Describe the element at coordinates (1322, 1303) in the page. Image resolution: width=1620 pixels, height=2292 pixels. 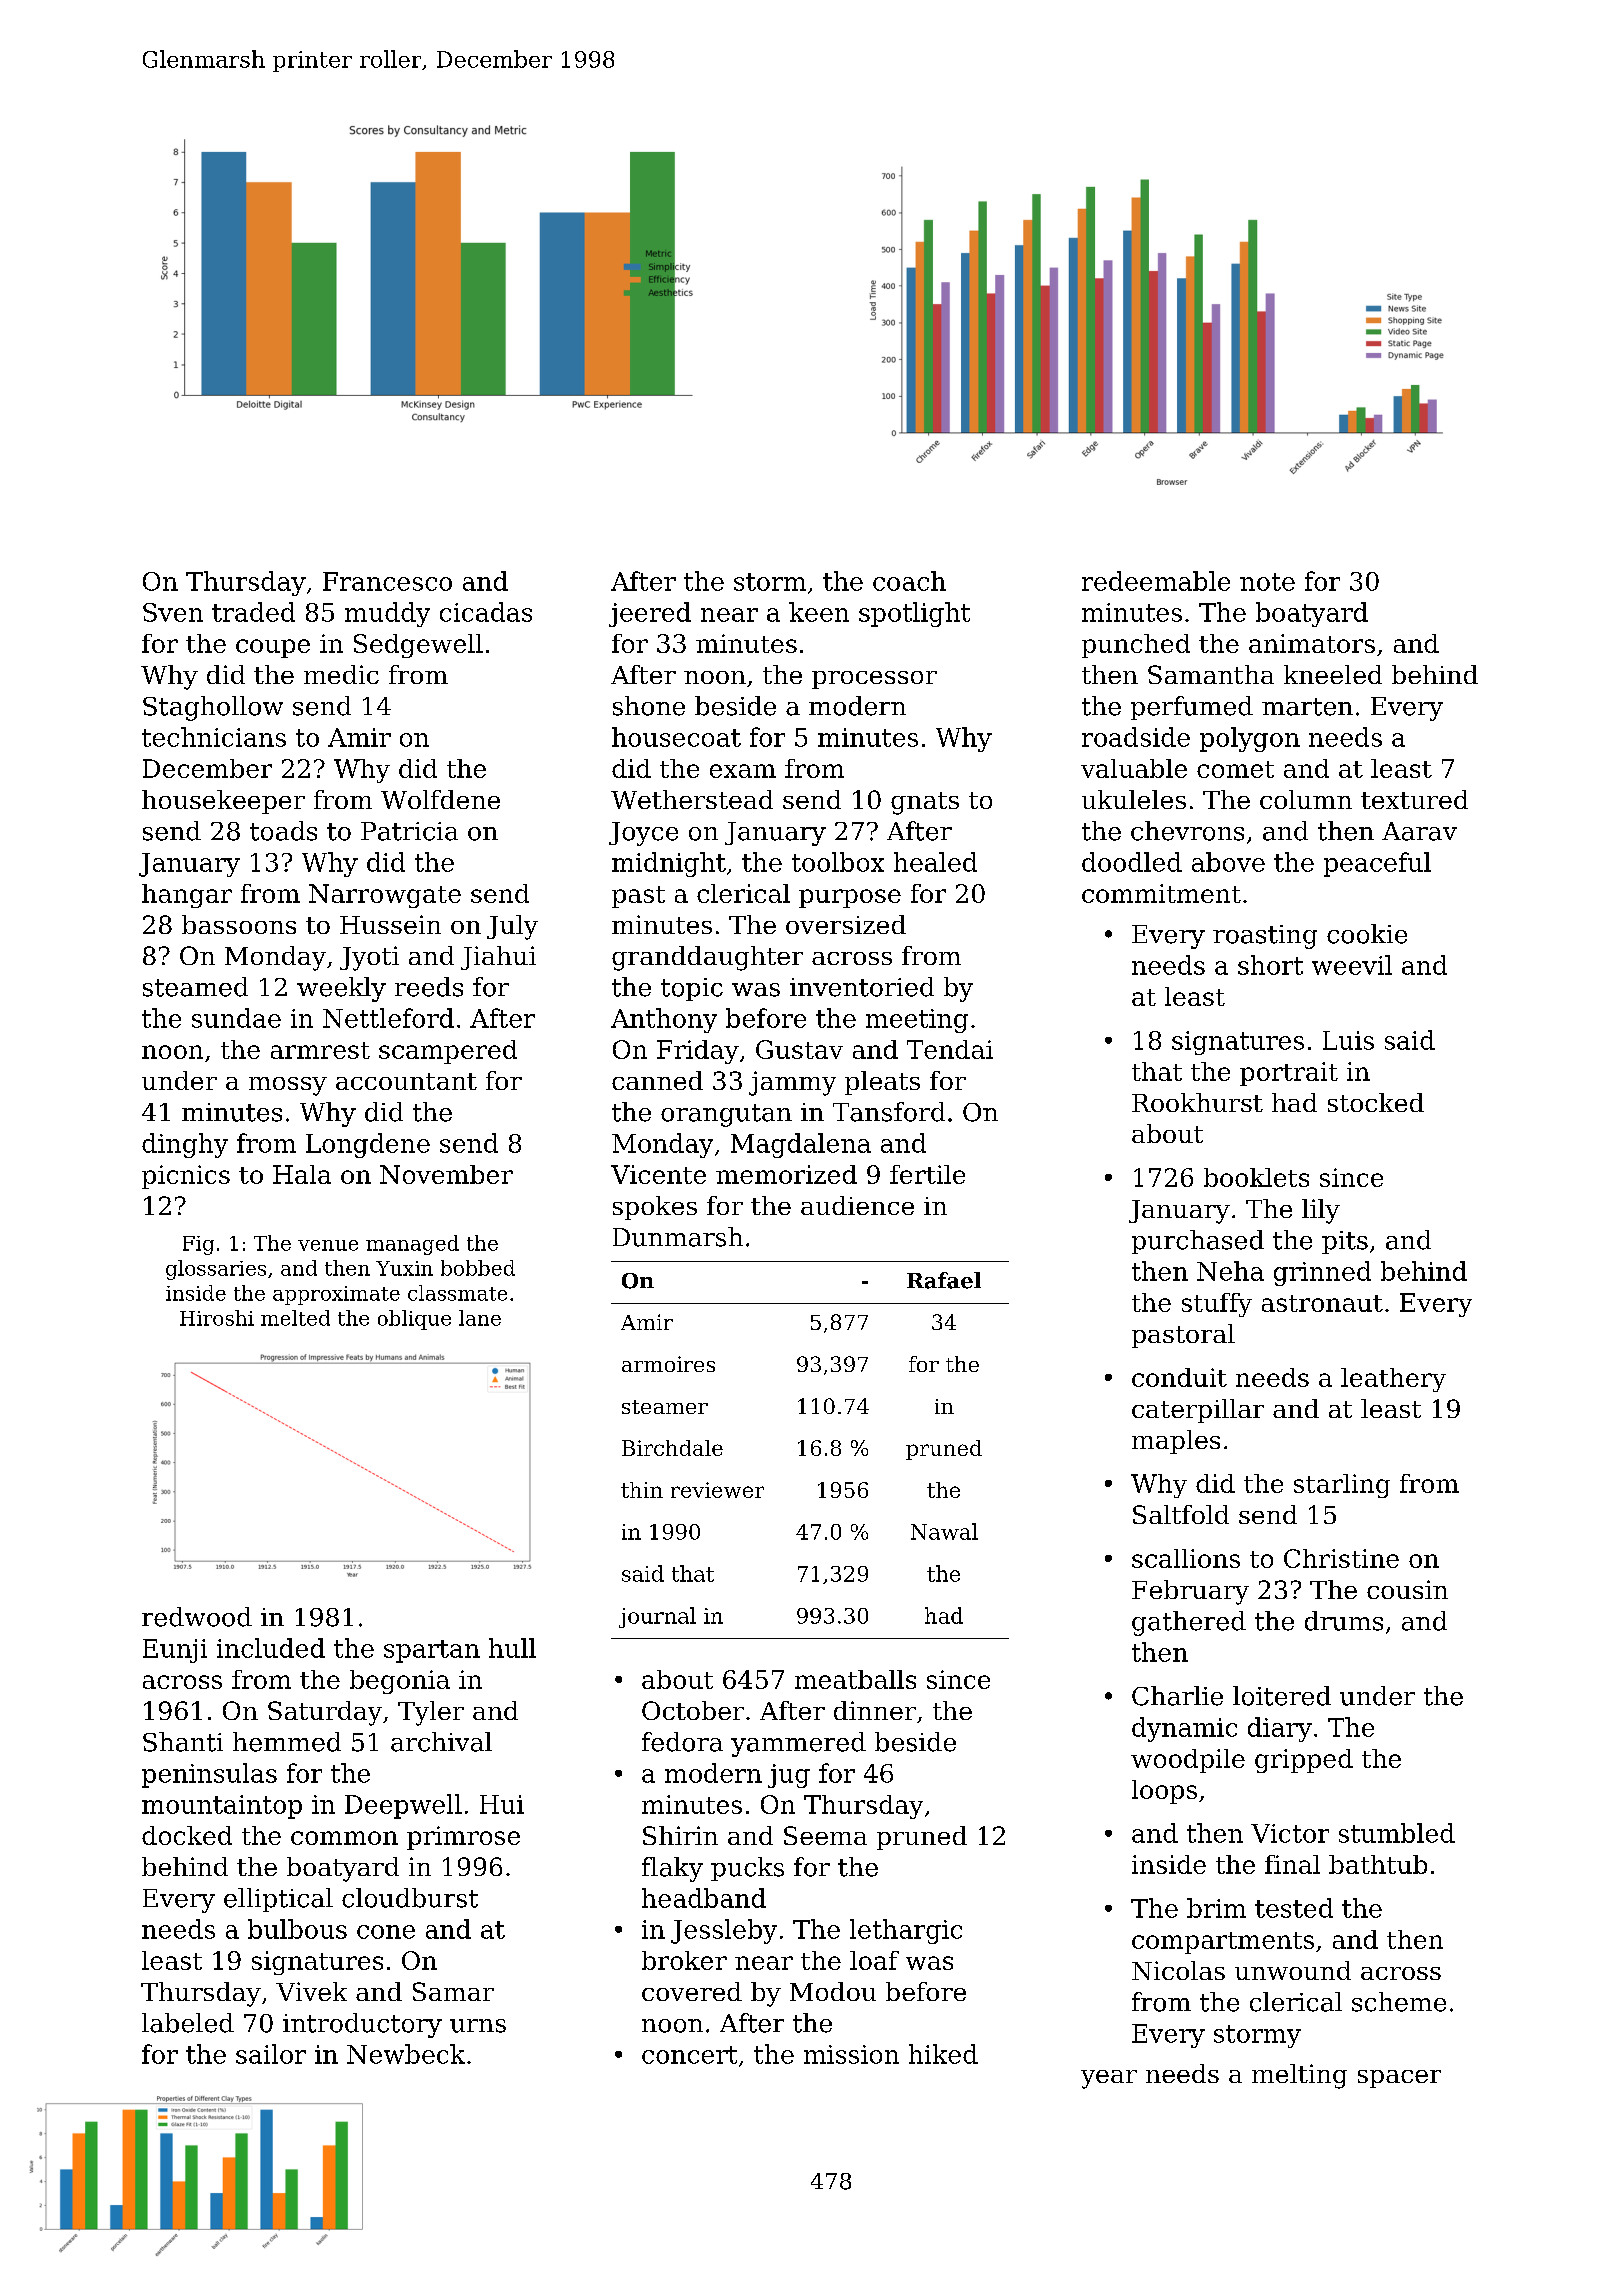
I see `astronaut` at that location.
